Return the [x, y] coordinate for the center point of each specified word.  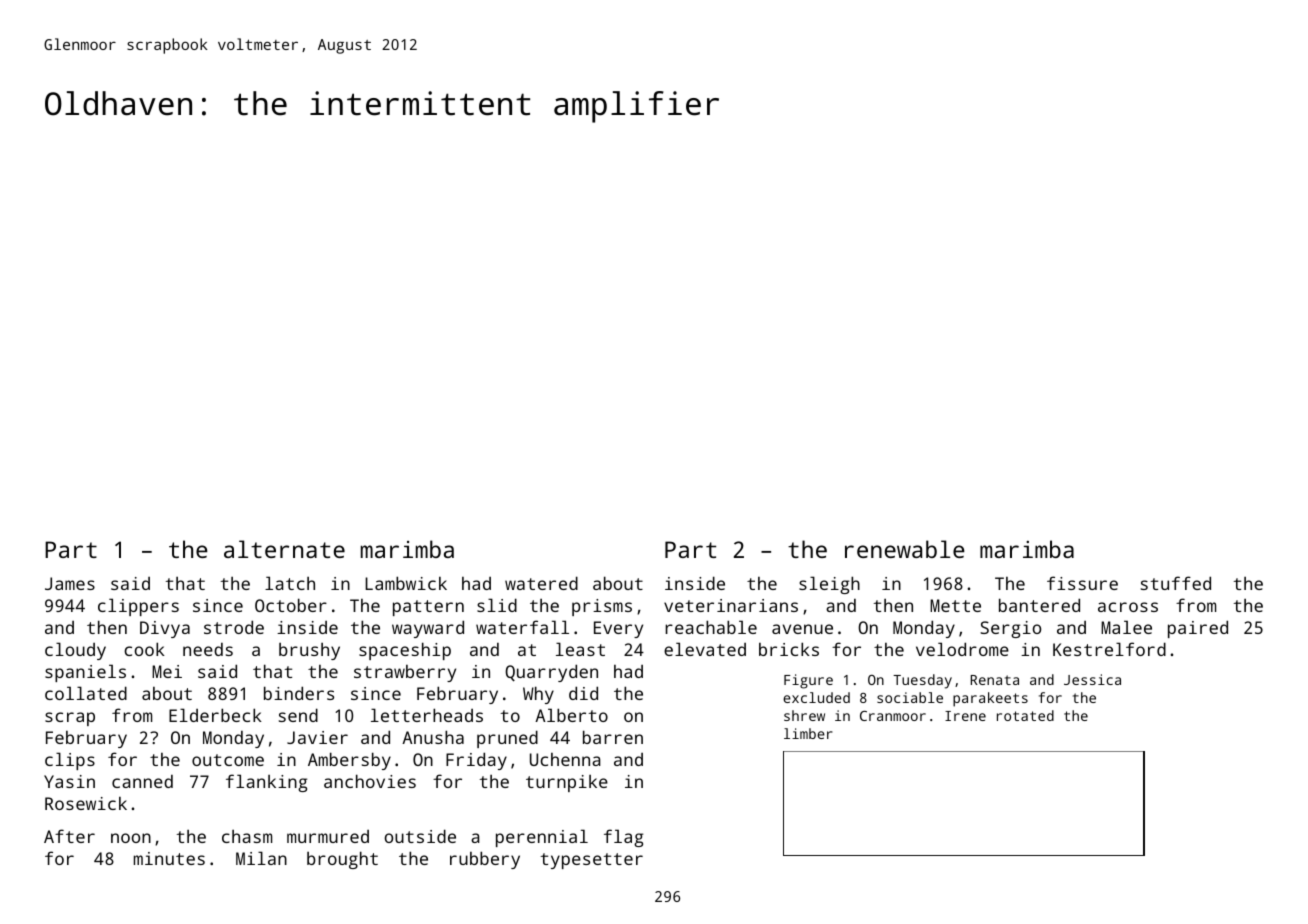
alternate [284, 549]
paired [1198, 629]
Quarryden [551, 673]
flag [623, 838]
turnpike [567, 783]
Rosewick [86, 803]
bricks [789, 649]
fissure [1082, 583]
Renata [995, 680]
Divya [165, 629]
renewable [905, 549]
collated [86, 693]
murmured [328, 836]
